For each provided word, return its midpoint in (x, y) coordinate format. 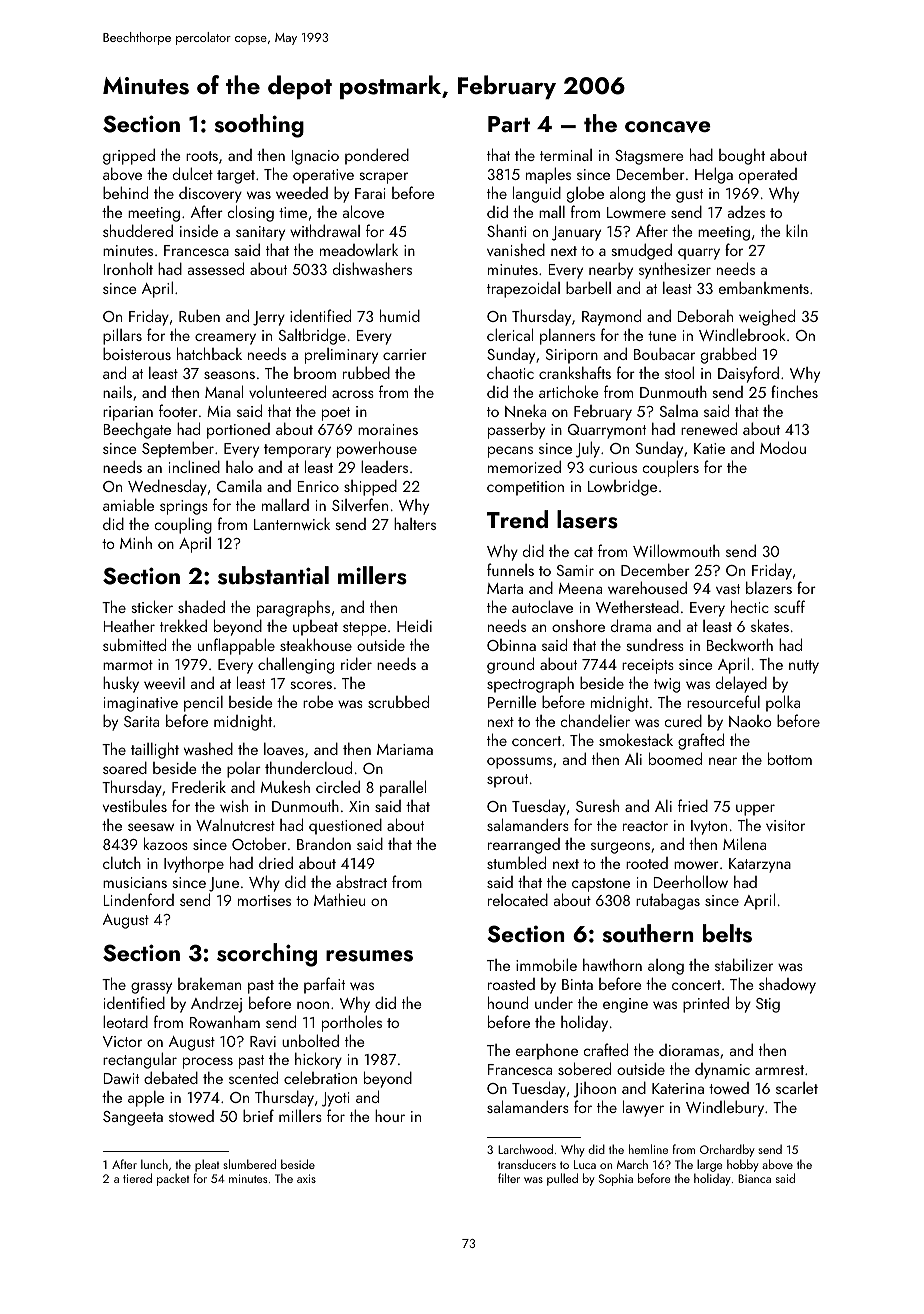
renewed (709, 428)
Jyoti (336, 1099)
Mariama (405, 749)
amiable (128, 504)
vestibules (135, 805)
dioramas (689, 1050)
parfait (324, 985)
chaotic (510, 372)
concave (668, 127)
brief (258, 1115)
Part (509, 124)
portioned (238, 431)
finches (794, 391)
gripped (129, 156)
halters (415, 523)
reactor (645, 826)
